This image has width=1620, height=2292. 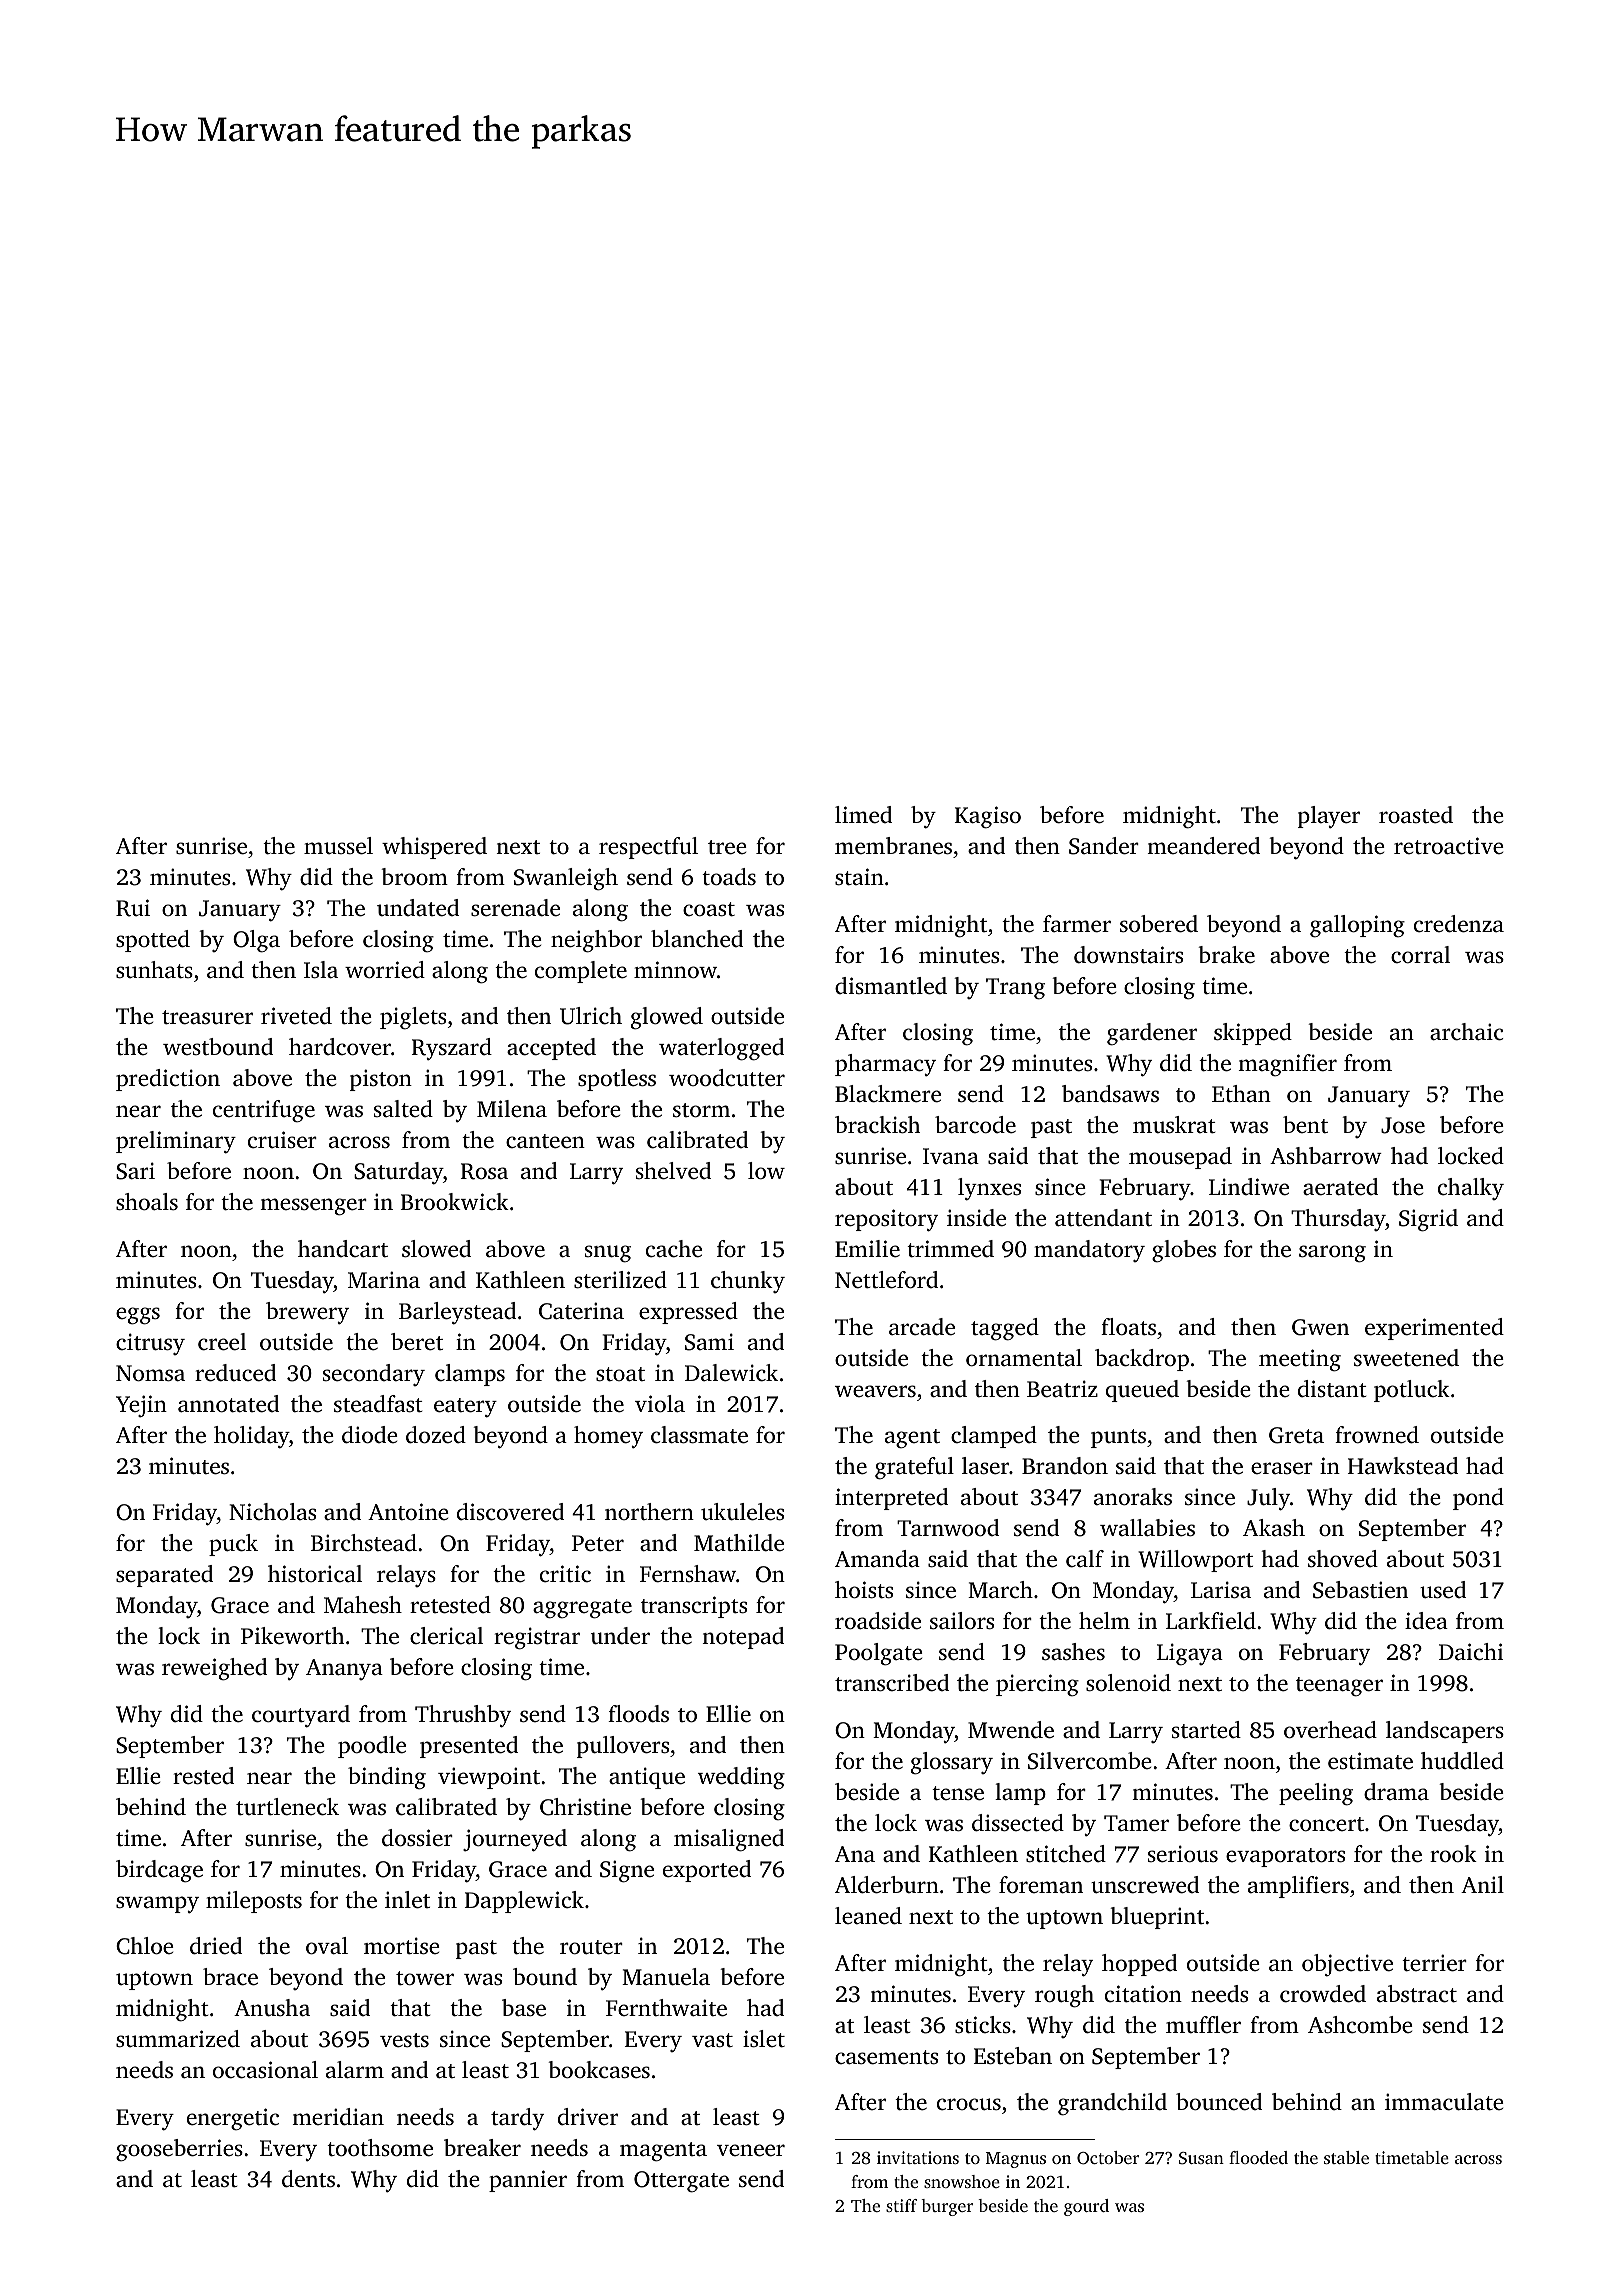 What do you see at coordinates (1403, 1125) in the image?
I see `Jose` at bounding box center [1403, 1125].
